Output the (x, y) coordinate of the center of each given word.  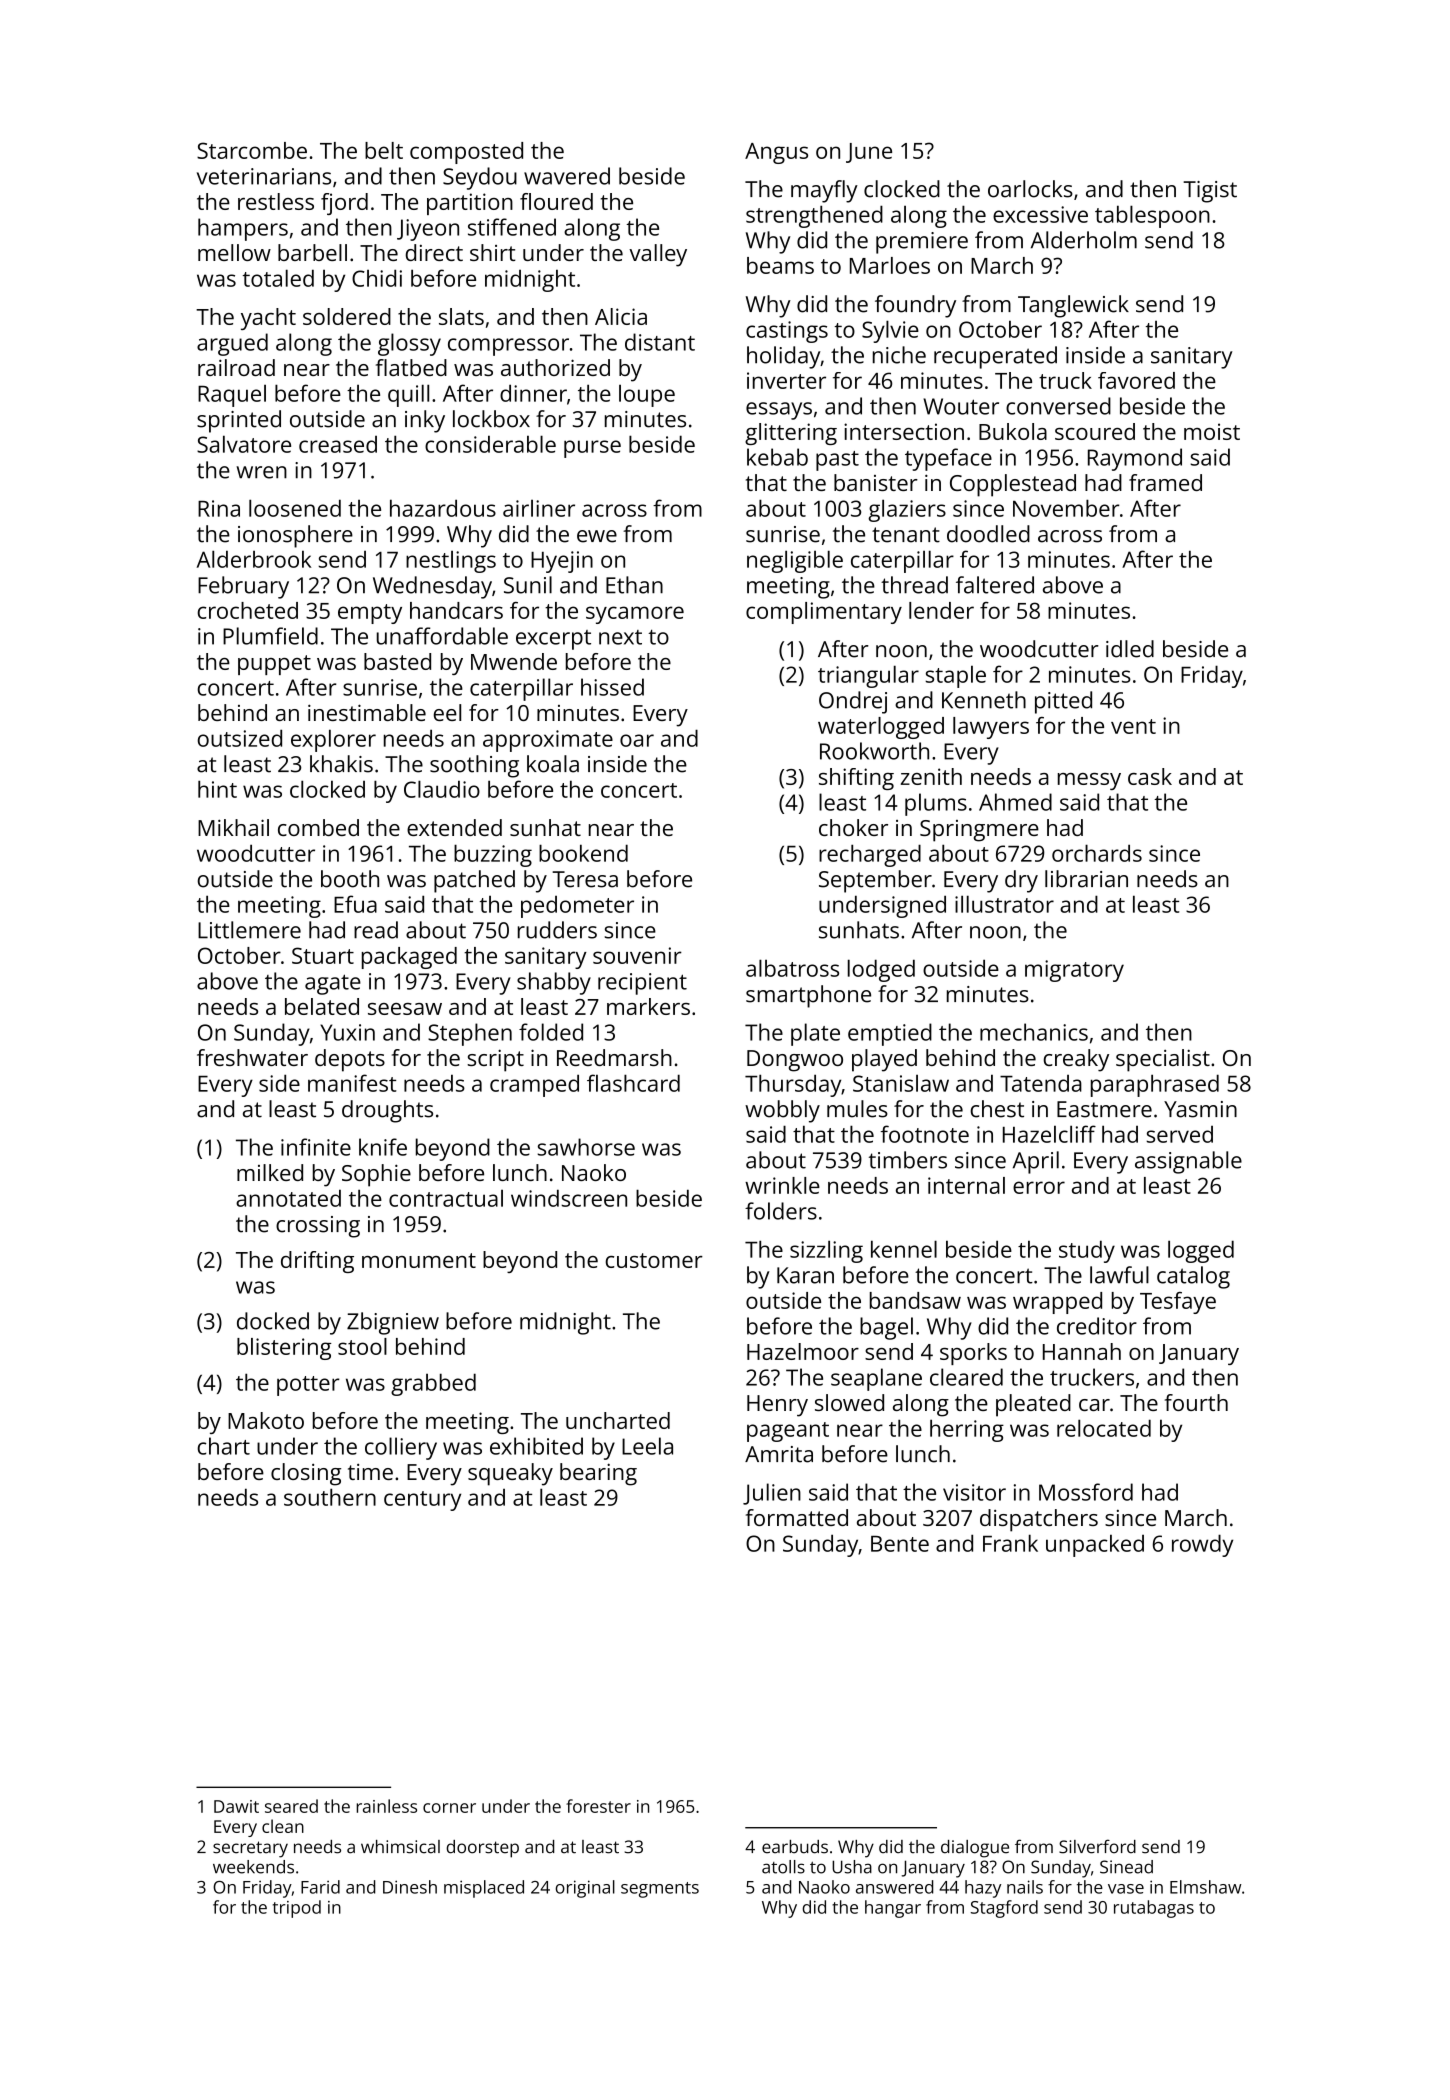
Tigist (1210, 192)
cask (1150, 776)
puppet (274, 665)
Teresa (585, 879)
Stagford (1004, 1909)
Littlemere (249, 930)
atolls (783, 1867)
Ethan (634, 585)
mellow (234, 252)
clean (283, 1826)
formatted (797, 1517)
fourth (1196, 1402)
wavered (567, 176)
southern (330, 1497)
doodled (988, 534)
